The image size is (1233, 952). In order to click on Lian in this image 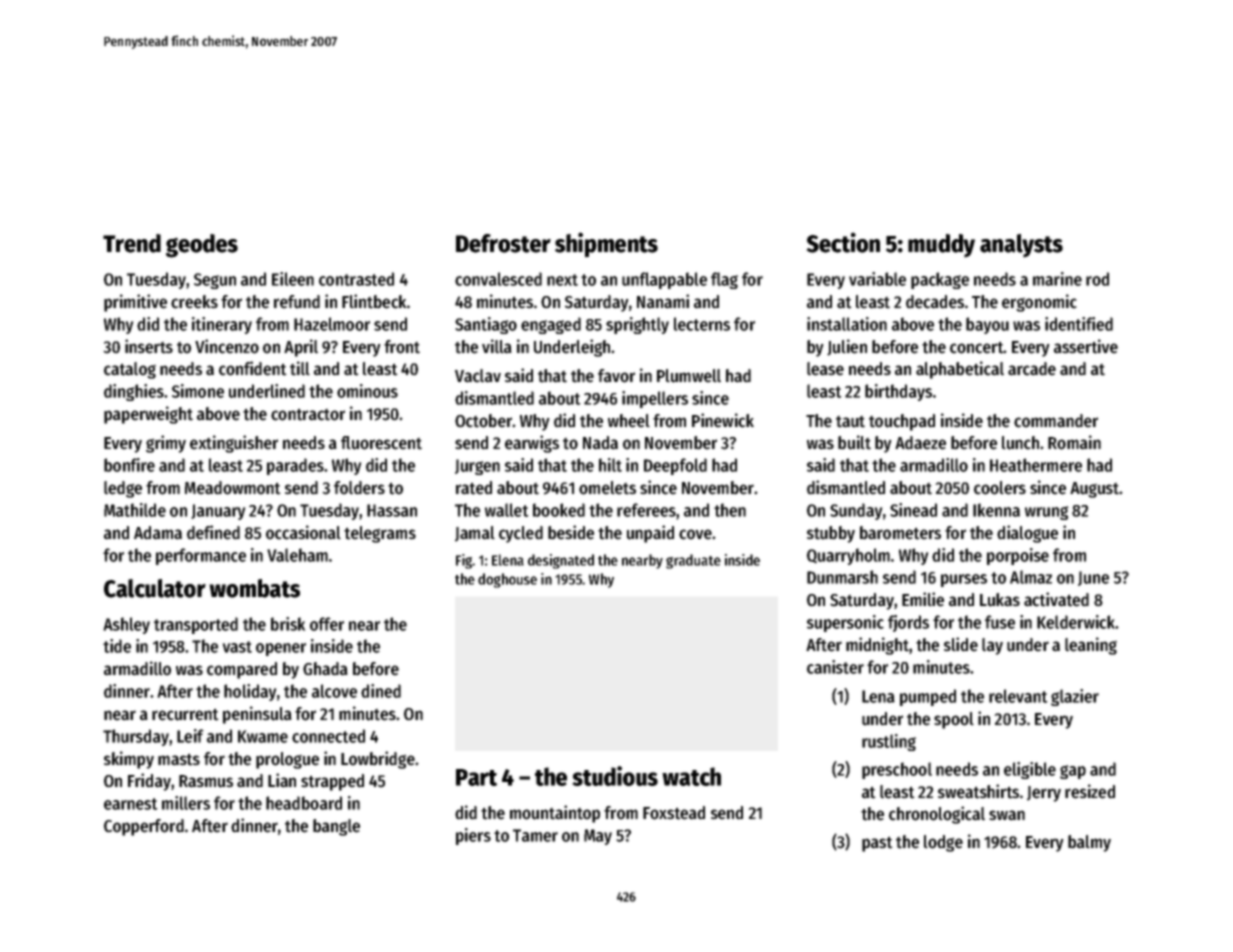, I will do `click(282, 780)`.
